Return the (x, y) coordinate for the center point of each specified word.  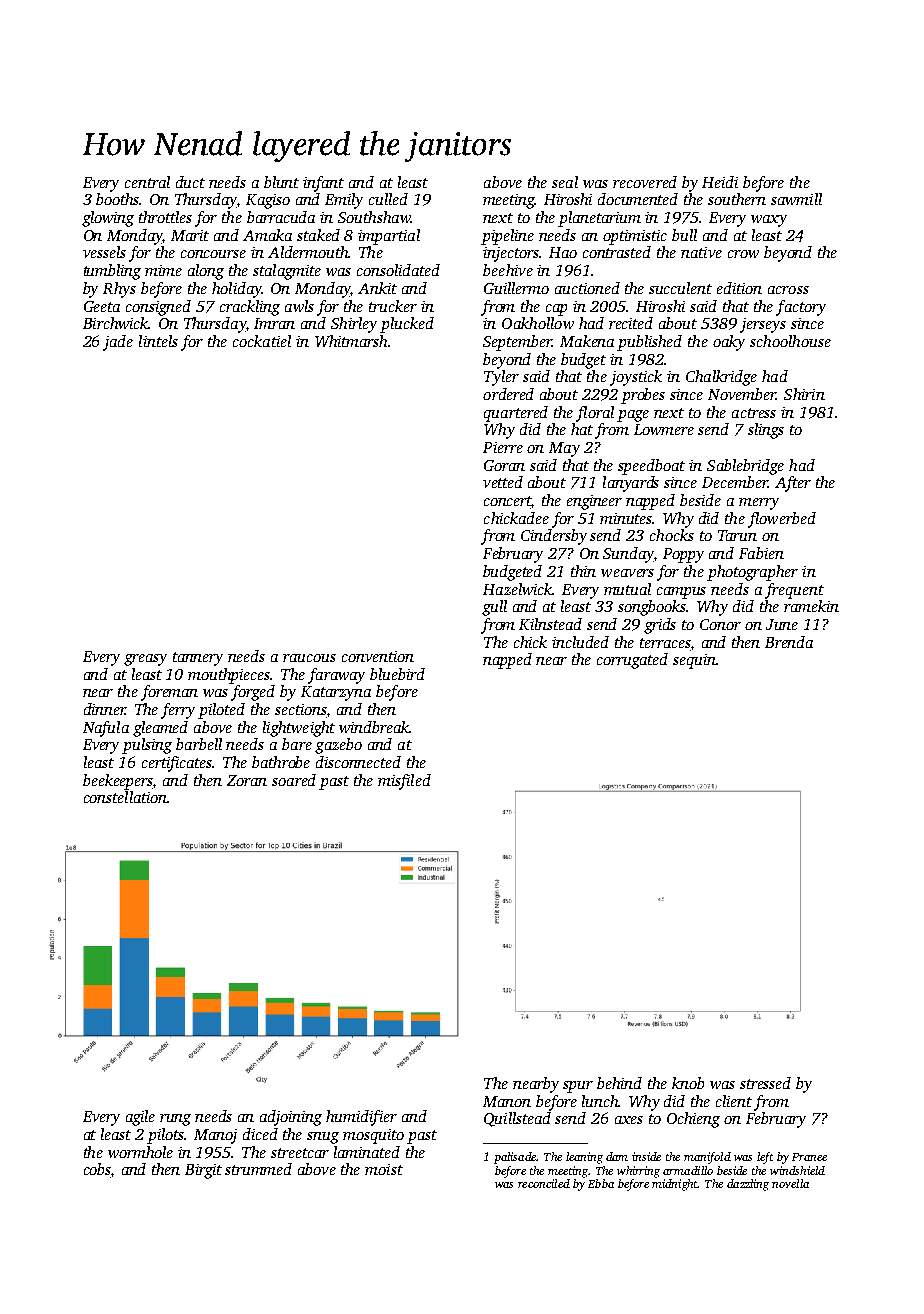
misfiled (404, 782)
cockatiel (262, 341)
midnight (675, 1185)
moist (384, 1169)
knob (688, 1083)
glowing (108, 219)
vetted (503, 482)
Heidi (720, 182)
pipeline (507, 237)
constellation (125, 797)
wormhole (140, 1152)
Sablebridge (745, 467)
